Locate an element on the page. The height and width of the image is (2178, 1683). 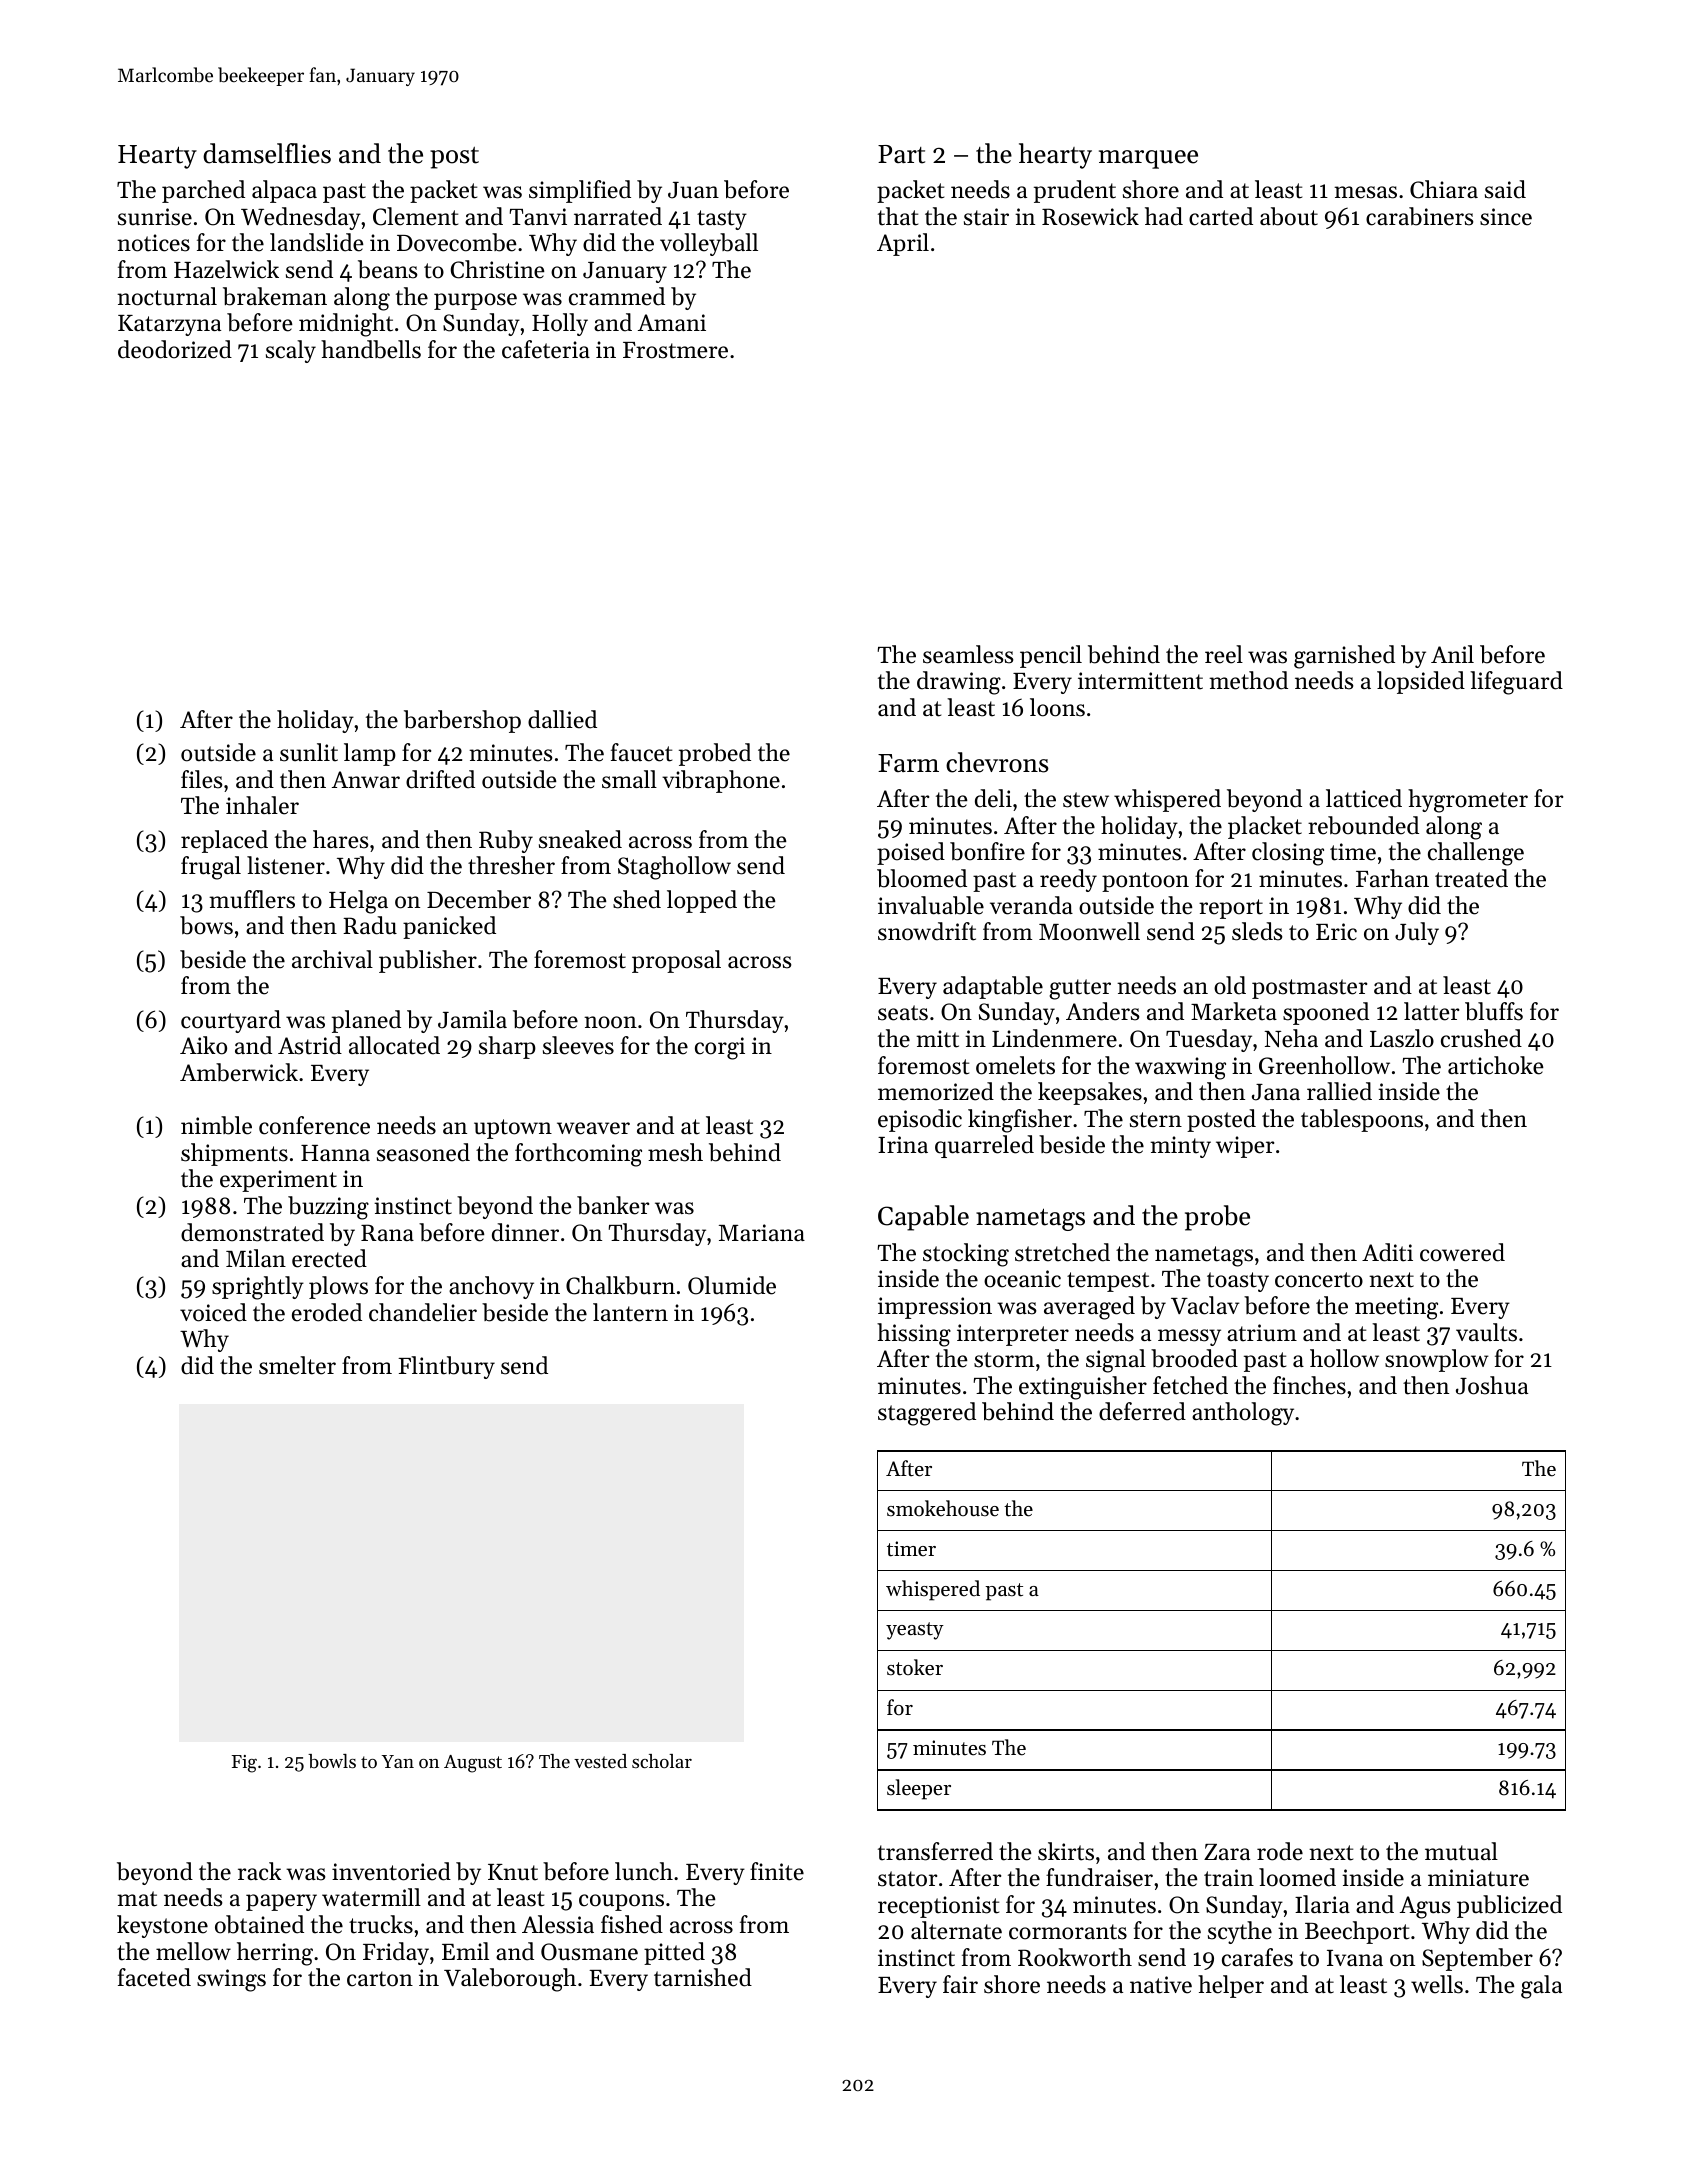
treated is located at coordinates (1471, 878).
